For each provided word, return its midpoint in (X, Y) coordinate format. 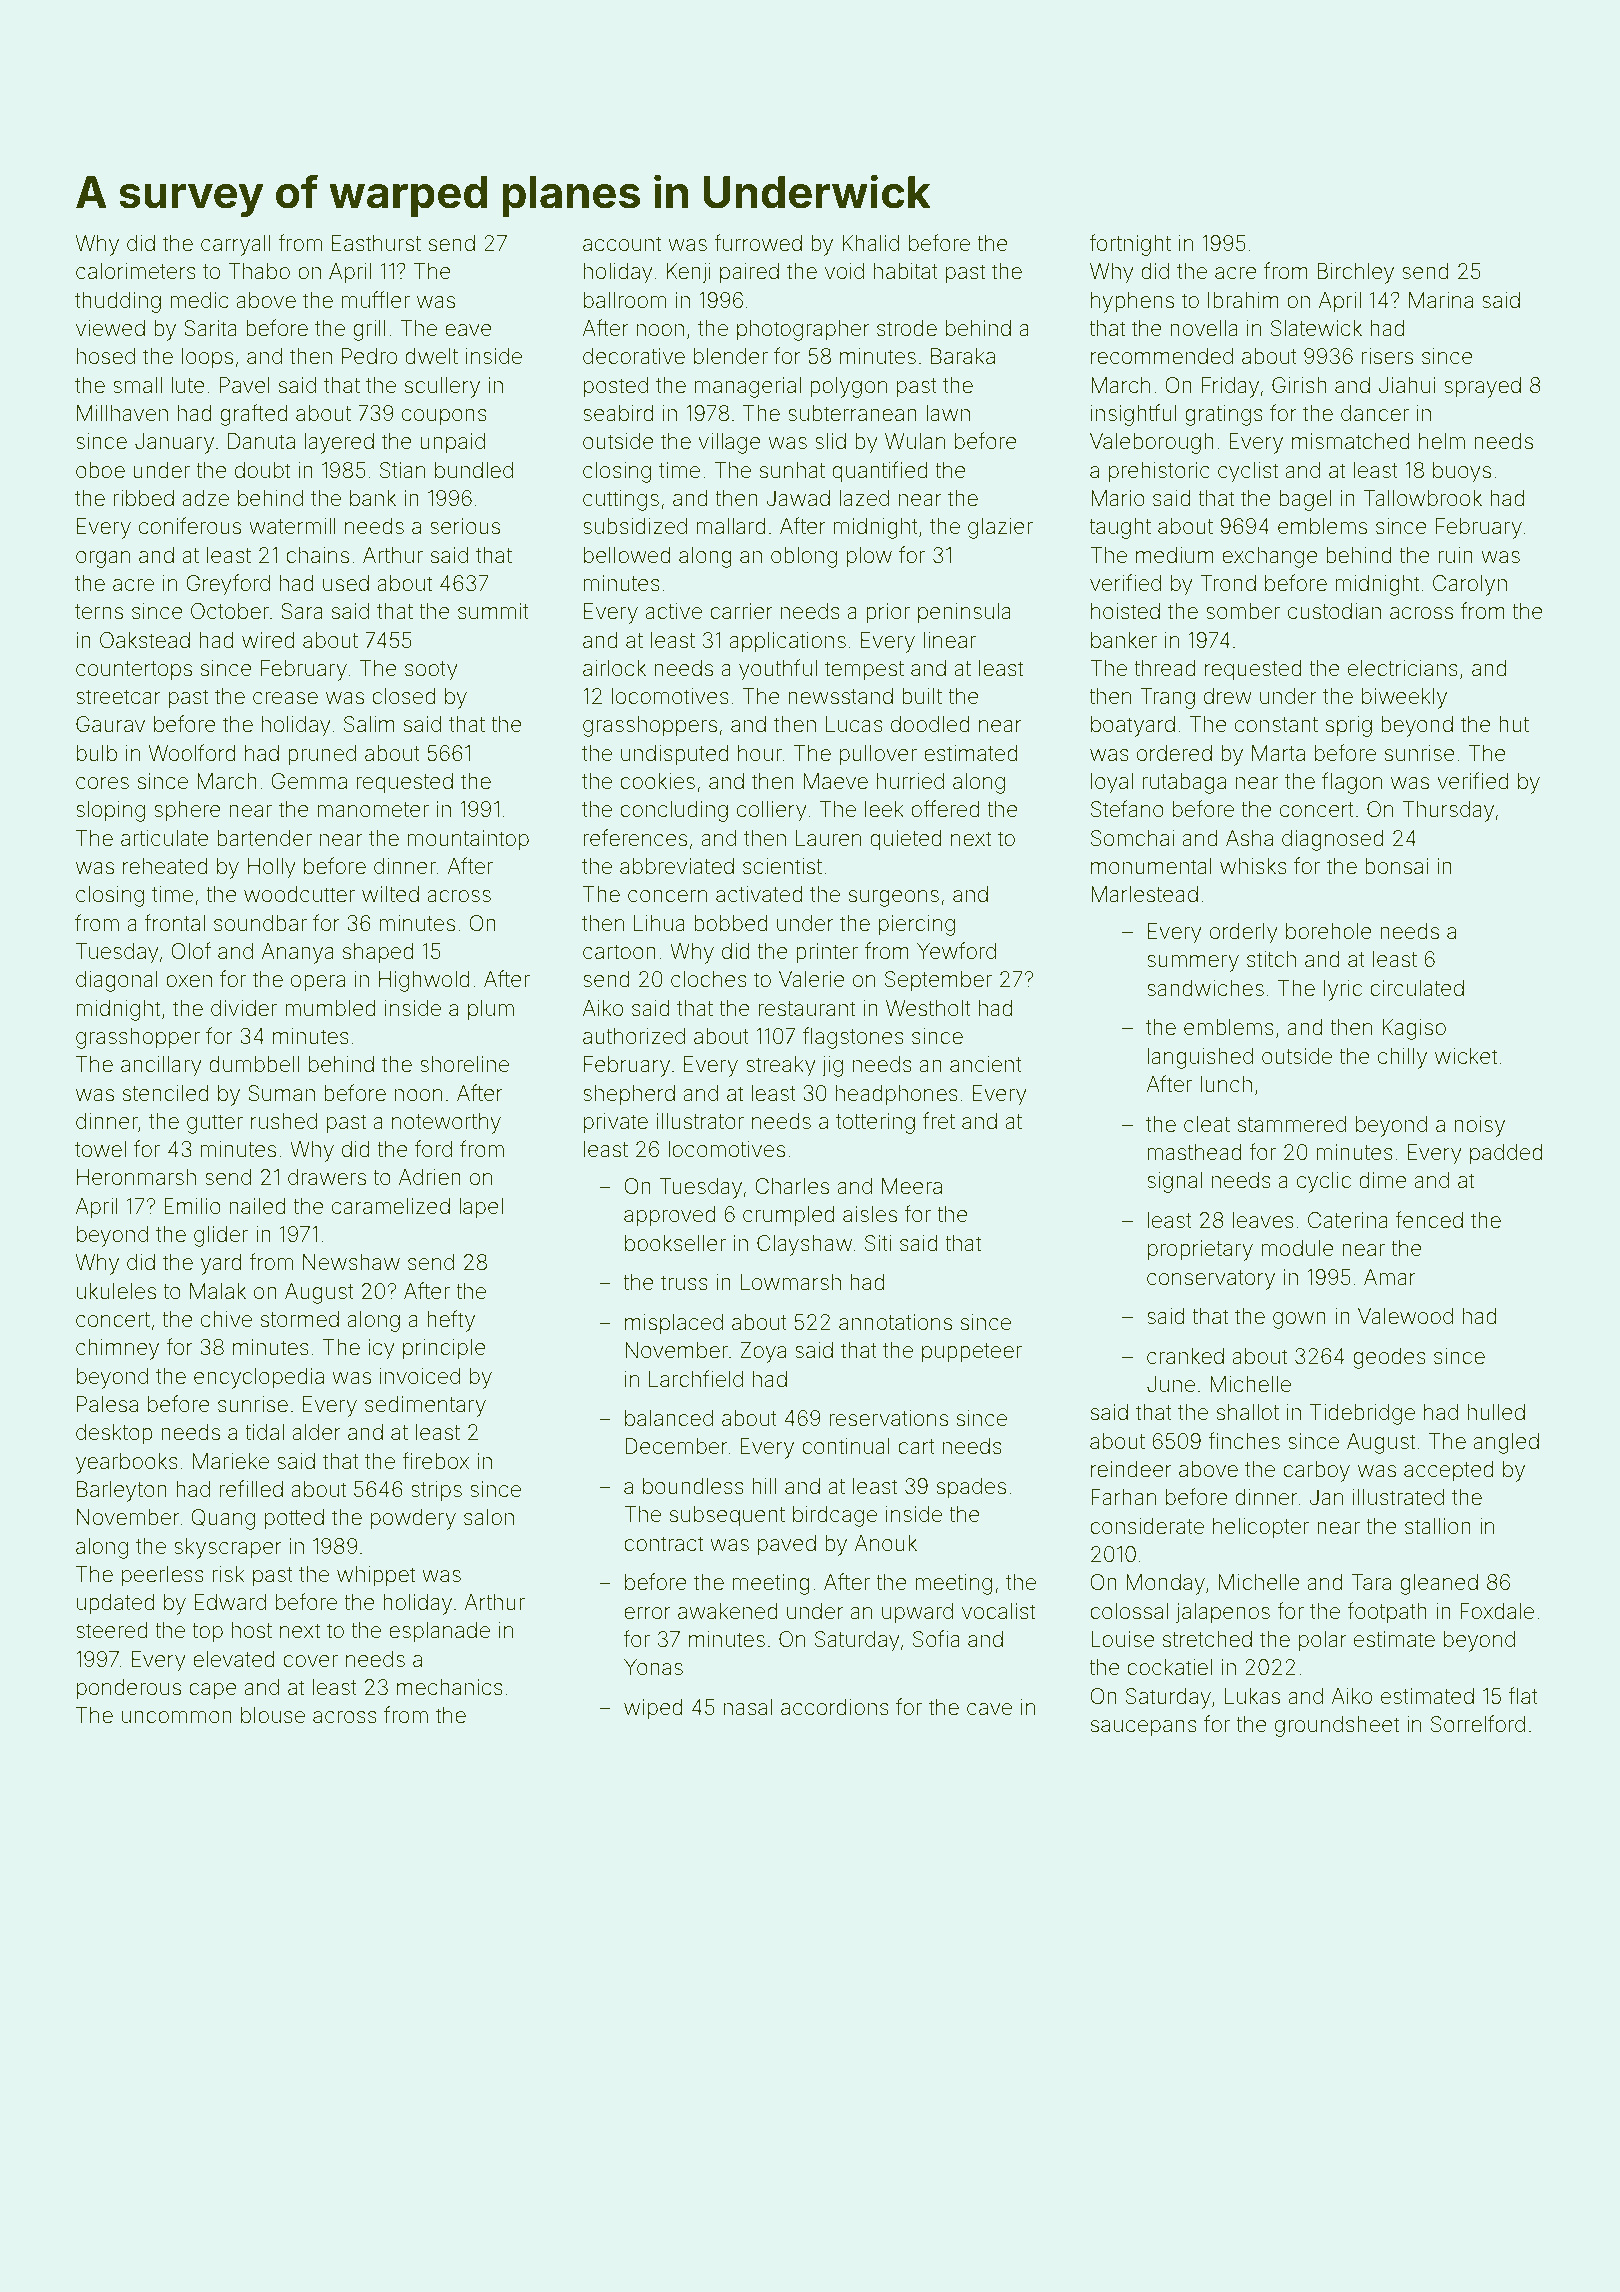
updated (116, 1604)
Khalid (870, 243)
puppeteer (972, 1353)
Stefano (1127, 809)
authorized (634, 1036)
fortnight (1130, 245)
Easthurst (376, 243)
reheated (165, 866)
